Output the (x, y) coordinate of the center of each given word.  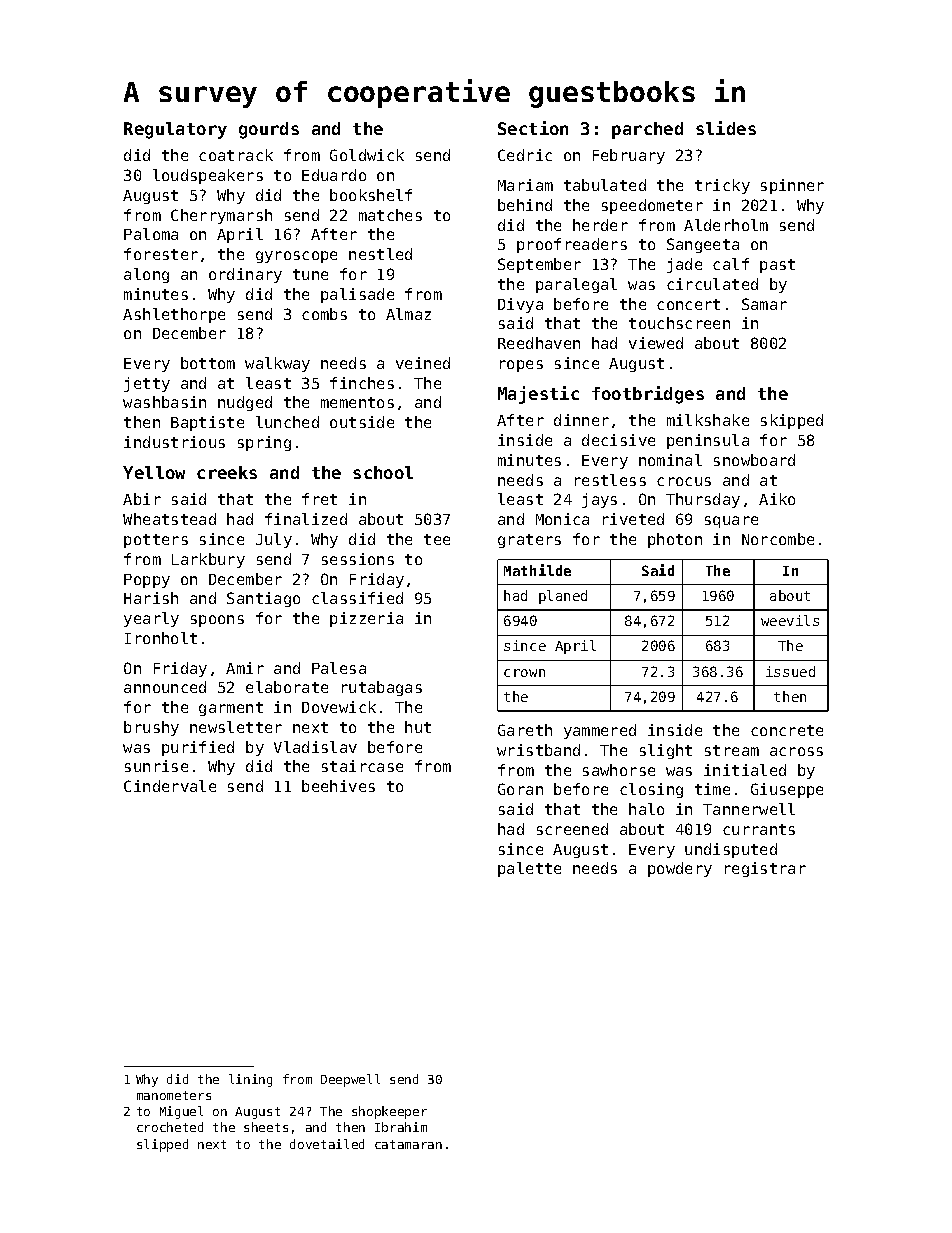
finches (362, 383)
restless (610, 480)
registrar (765, 869)
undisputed (731, 850)
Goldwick (367, 155)
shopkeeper (389, 1112)
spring (264, 443)
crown (524, 673)
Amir (245, 668)
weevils (790, 620)
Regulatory (175, 130)
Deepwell (350, 1080)
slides (726, 128)
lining (250, 1080)
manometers (174, 1095)
